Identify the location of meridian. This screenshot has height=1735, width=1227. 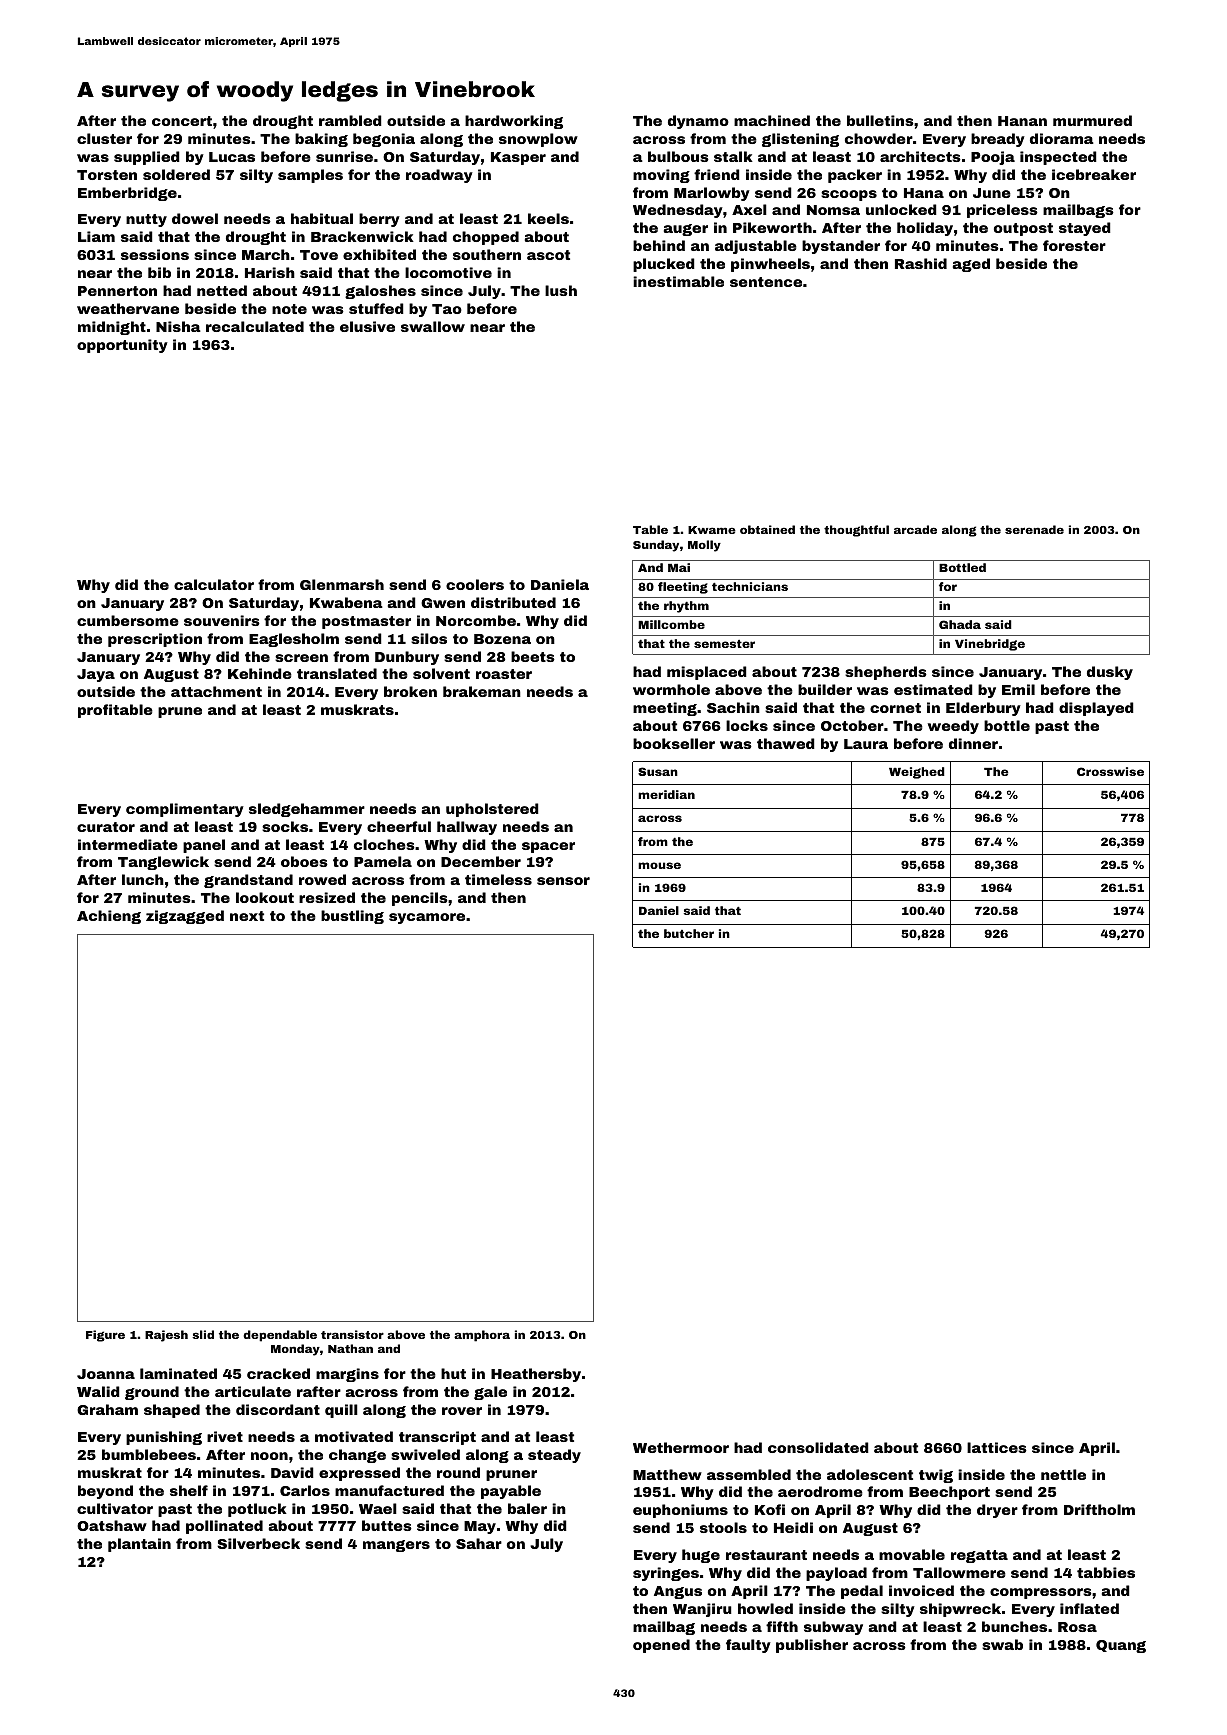
(666, 794).
